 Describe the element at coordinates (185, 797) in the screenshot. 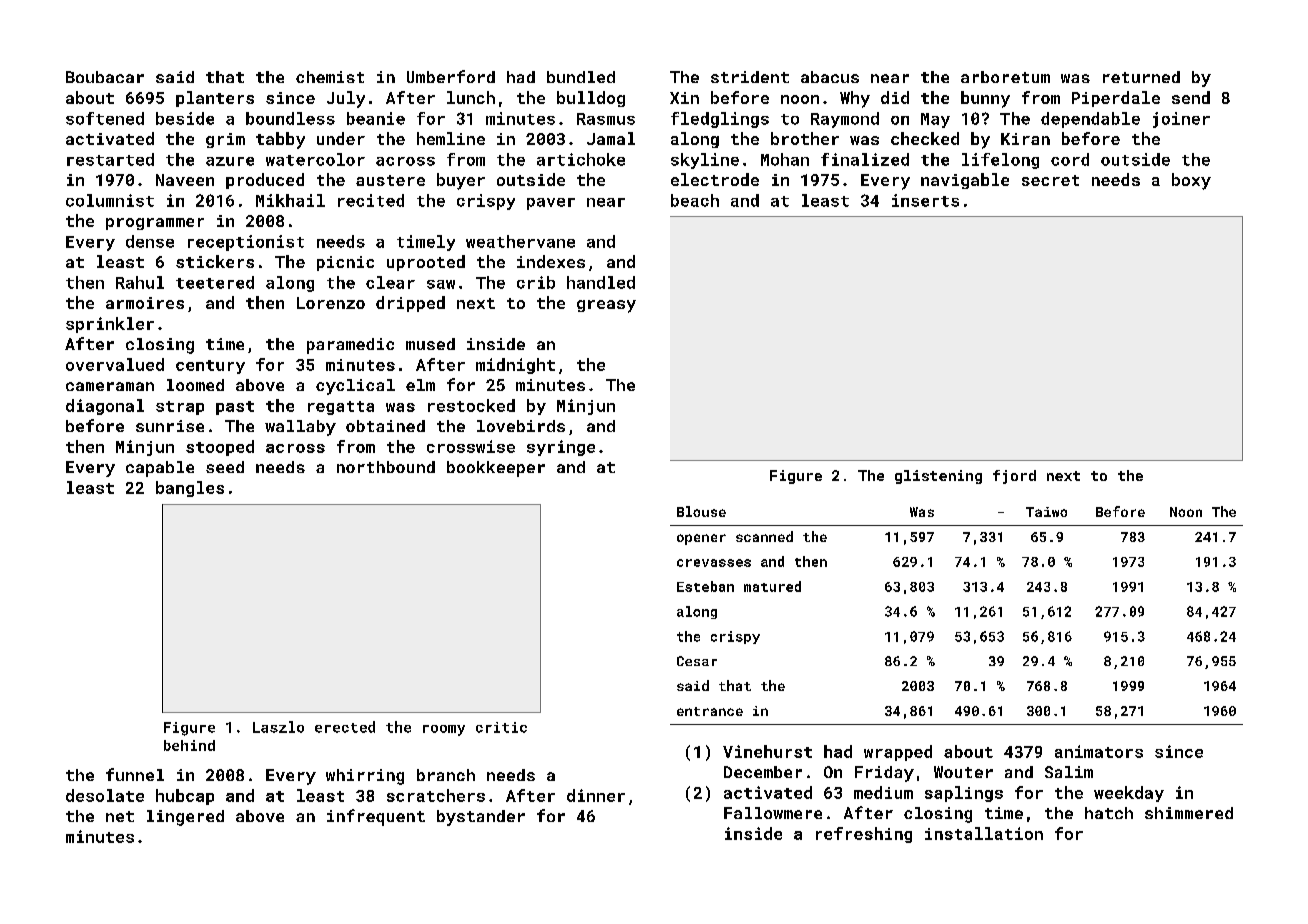

I see `hubcap` at that location.
